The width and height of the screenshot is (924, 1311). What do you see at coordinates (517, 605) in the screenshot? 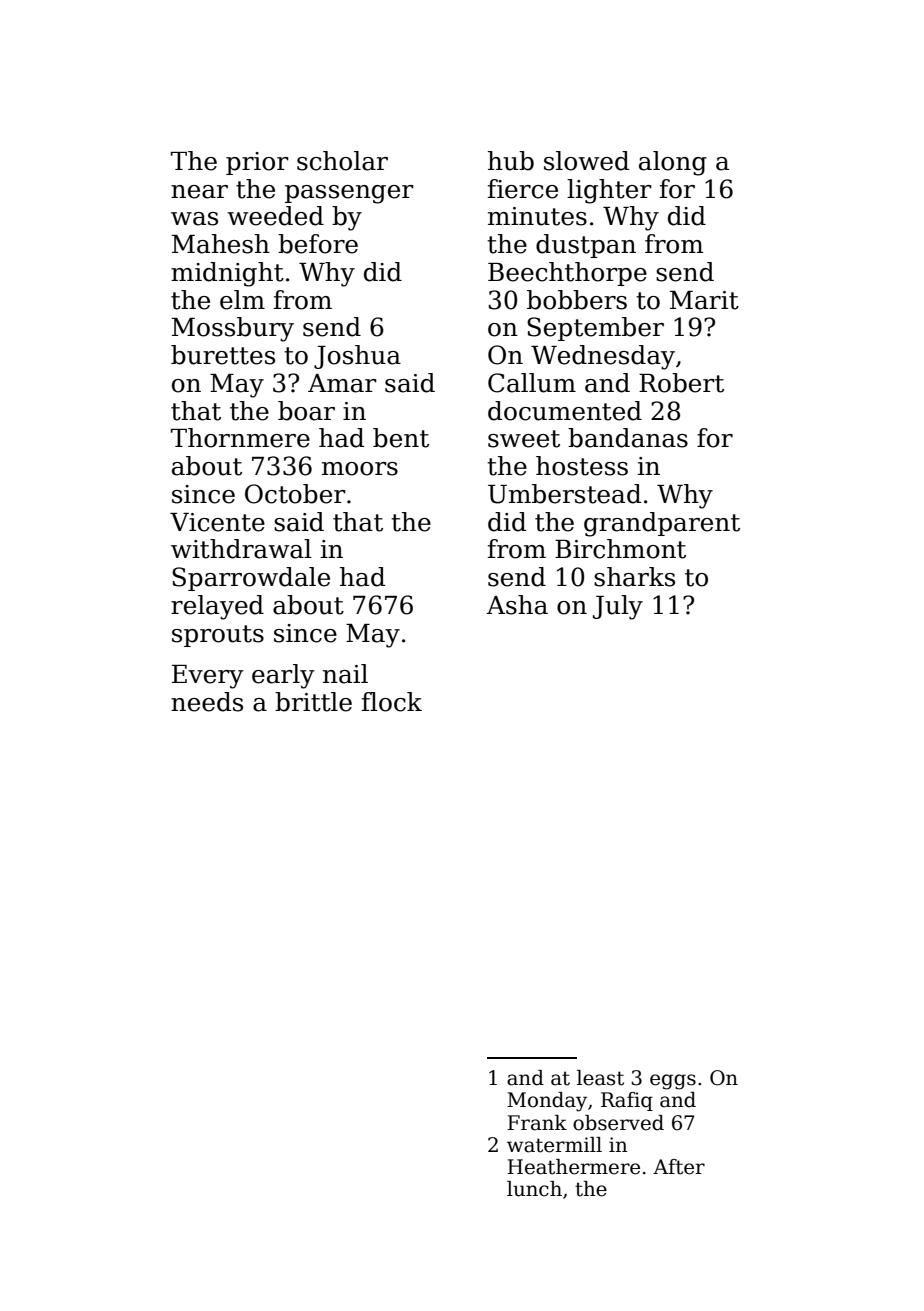
I see `Asha` at bounding box center [517, 605].
